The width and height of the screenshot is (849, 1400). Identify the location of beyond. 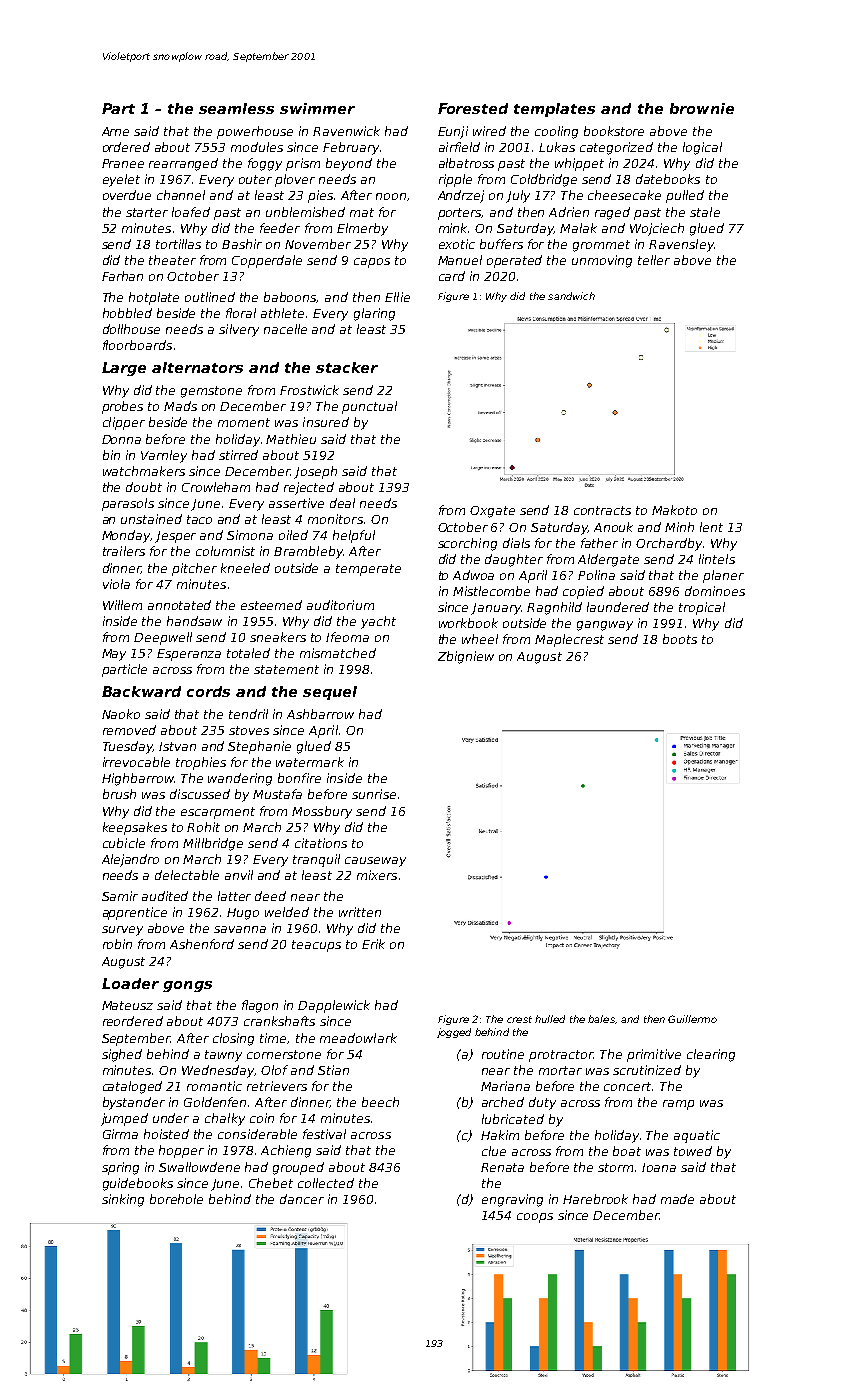
(349, 164).
